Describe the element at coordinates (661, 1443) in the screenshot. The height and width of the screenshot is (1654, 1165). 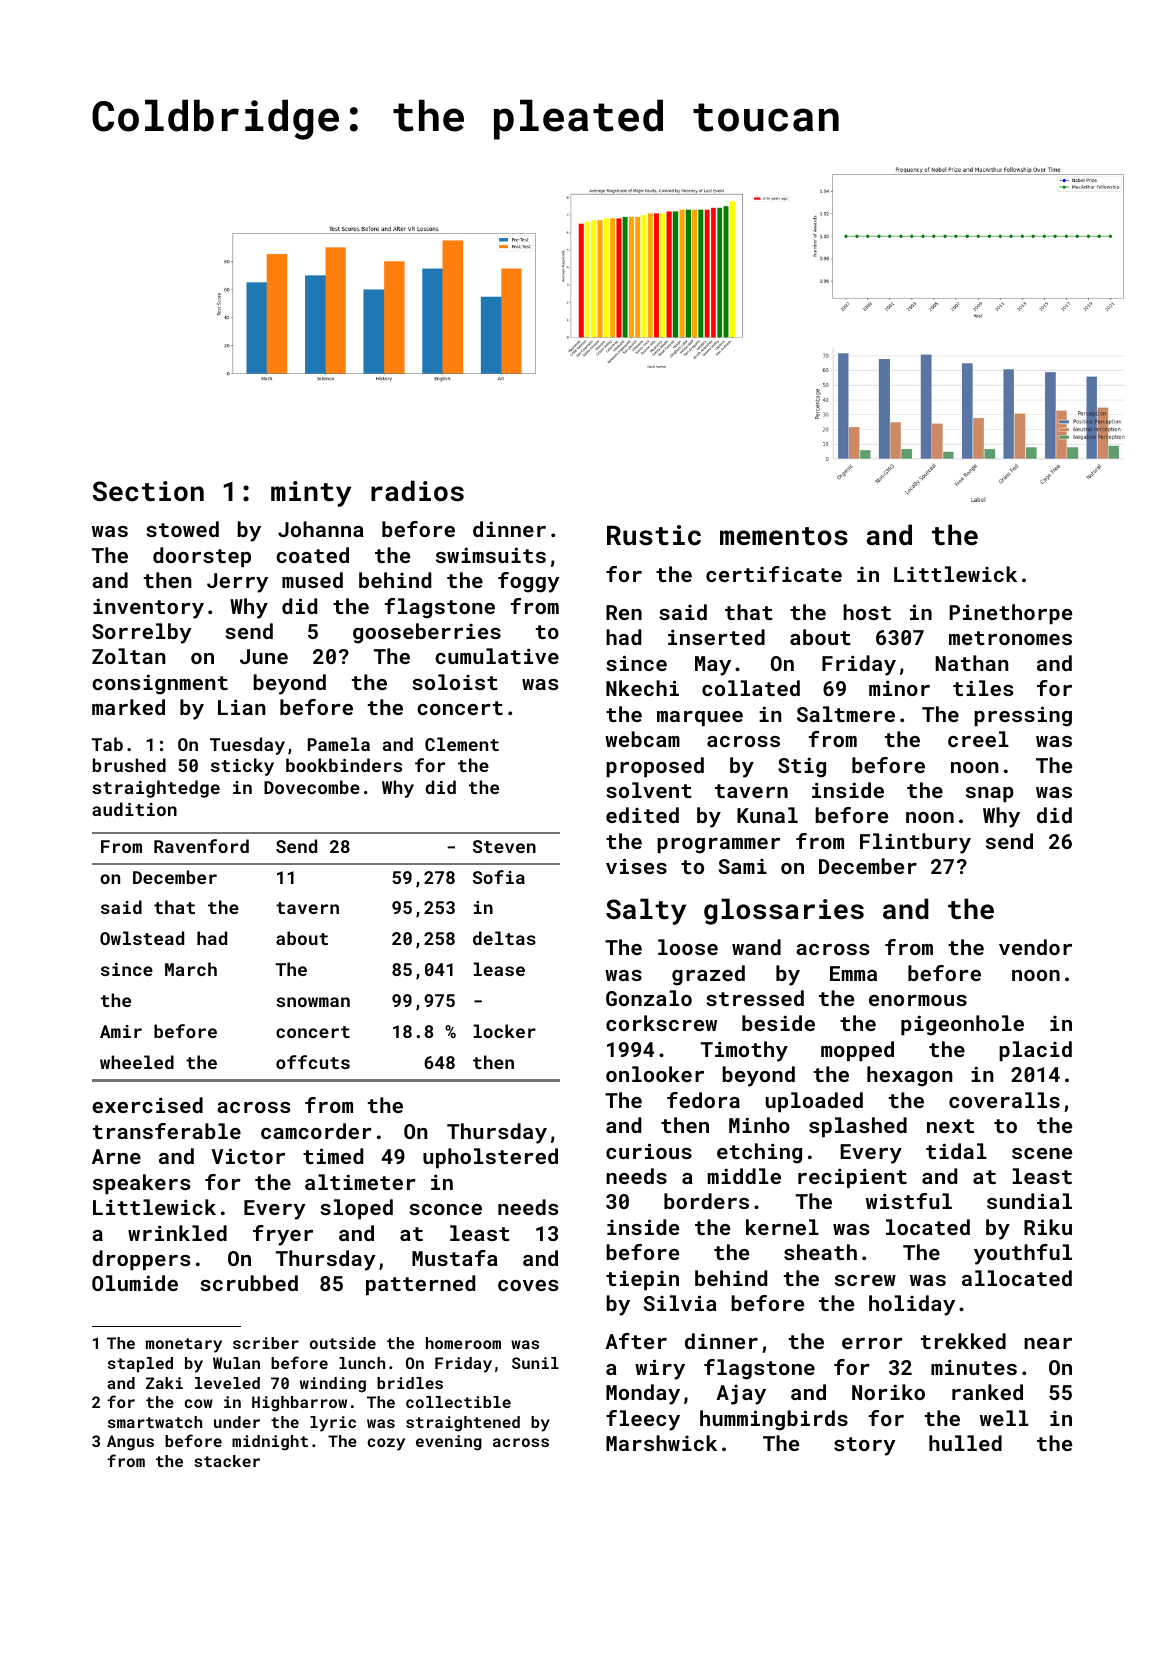
I see `Marshwick` at that location.
